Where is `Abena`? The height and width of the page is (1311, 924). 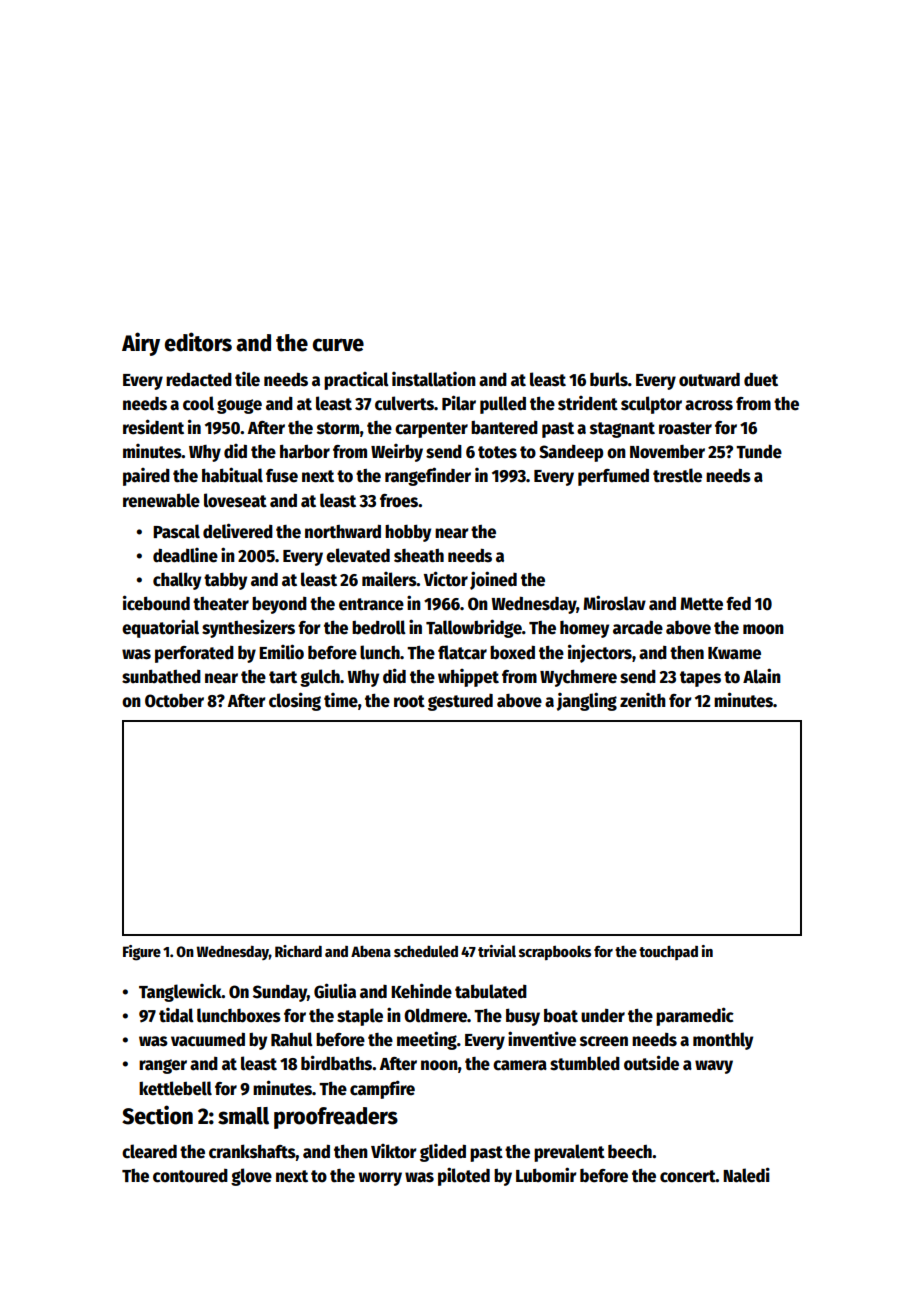
Abena is located at coordinates (371, 951).
